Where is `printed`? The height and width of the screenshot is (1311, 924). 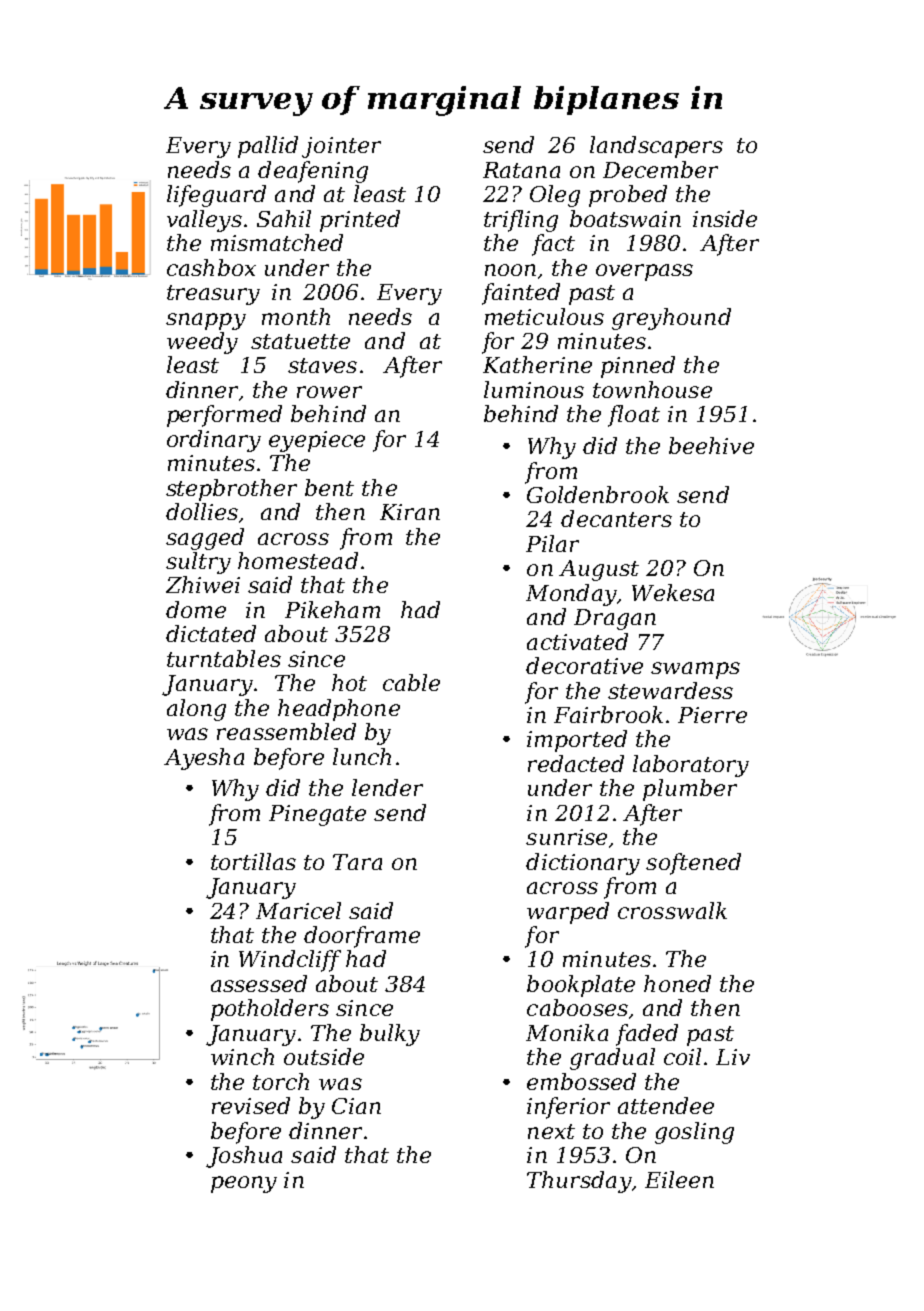
printed is located at coordinates (360, 221).
